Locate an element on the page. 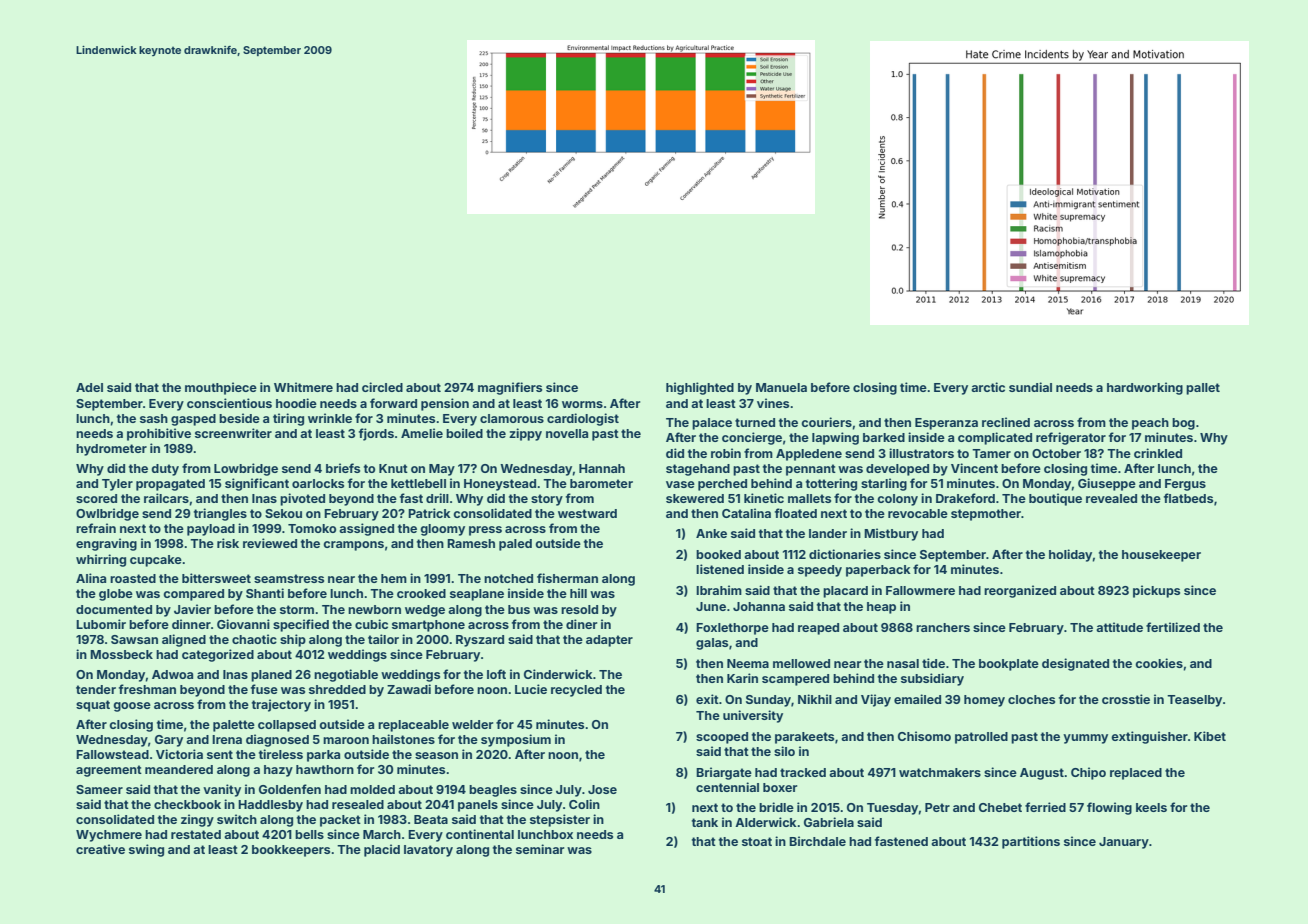 This document has width=1308, height=924. freshman is located at coordinates (147, 689).
